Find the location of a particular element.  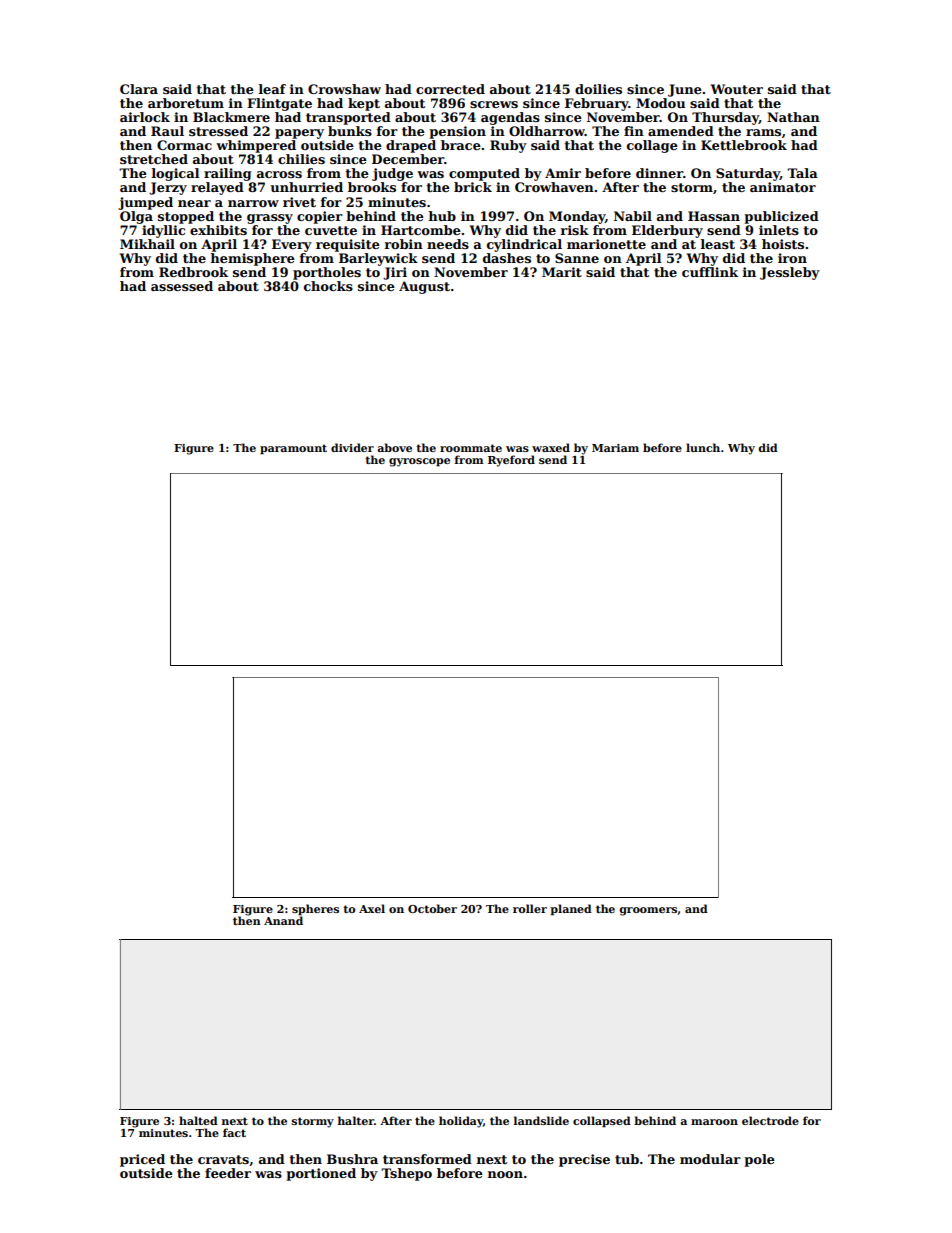

Mariam is located at coordinates (615, 448).
